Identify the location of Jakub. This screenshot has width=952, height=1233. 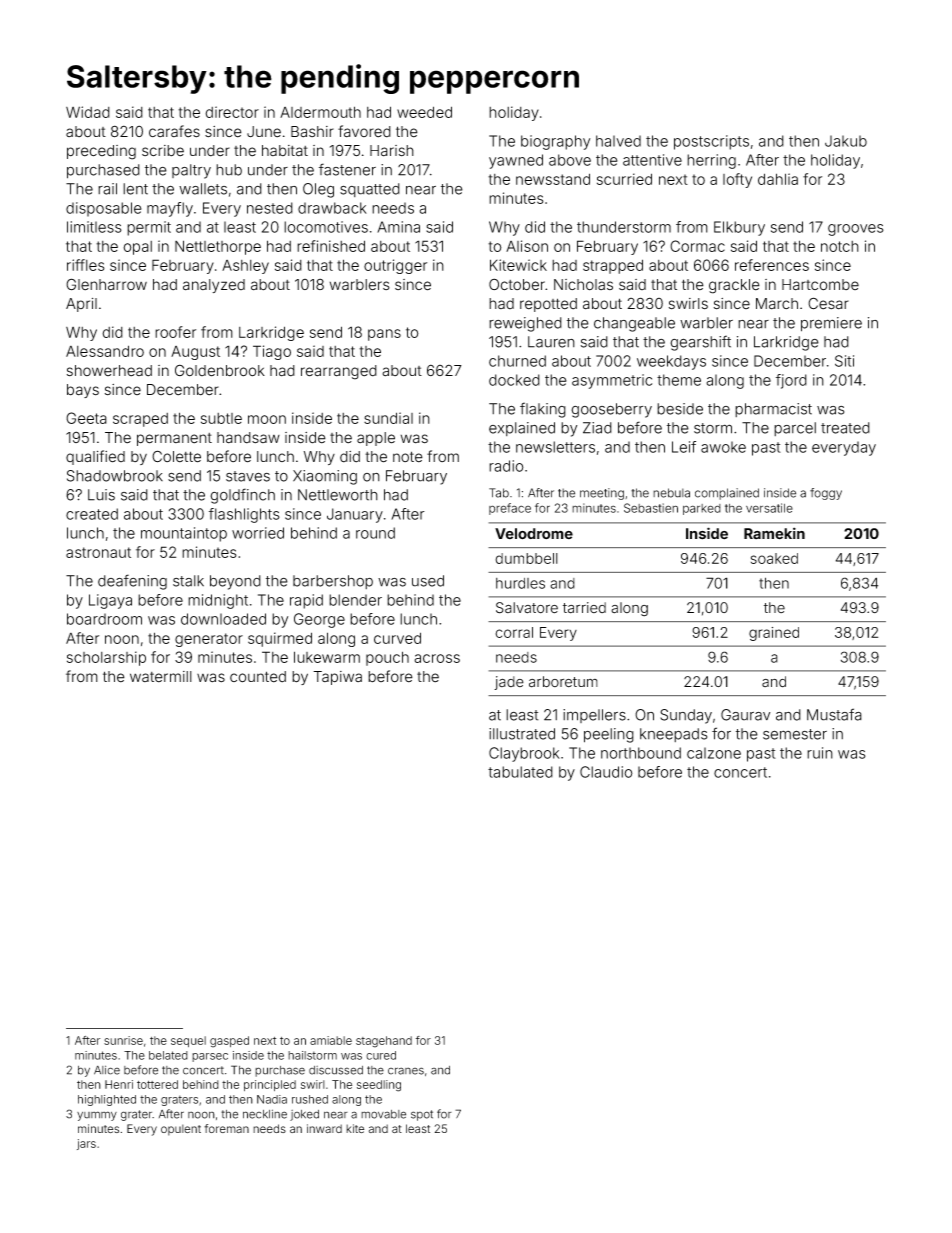
(846, 141).
